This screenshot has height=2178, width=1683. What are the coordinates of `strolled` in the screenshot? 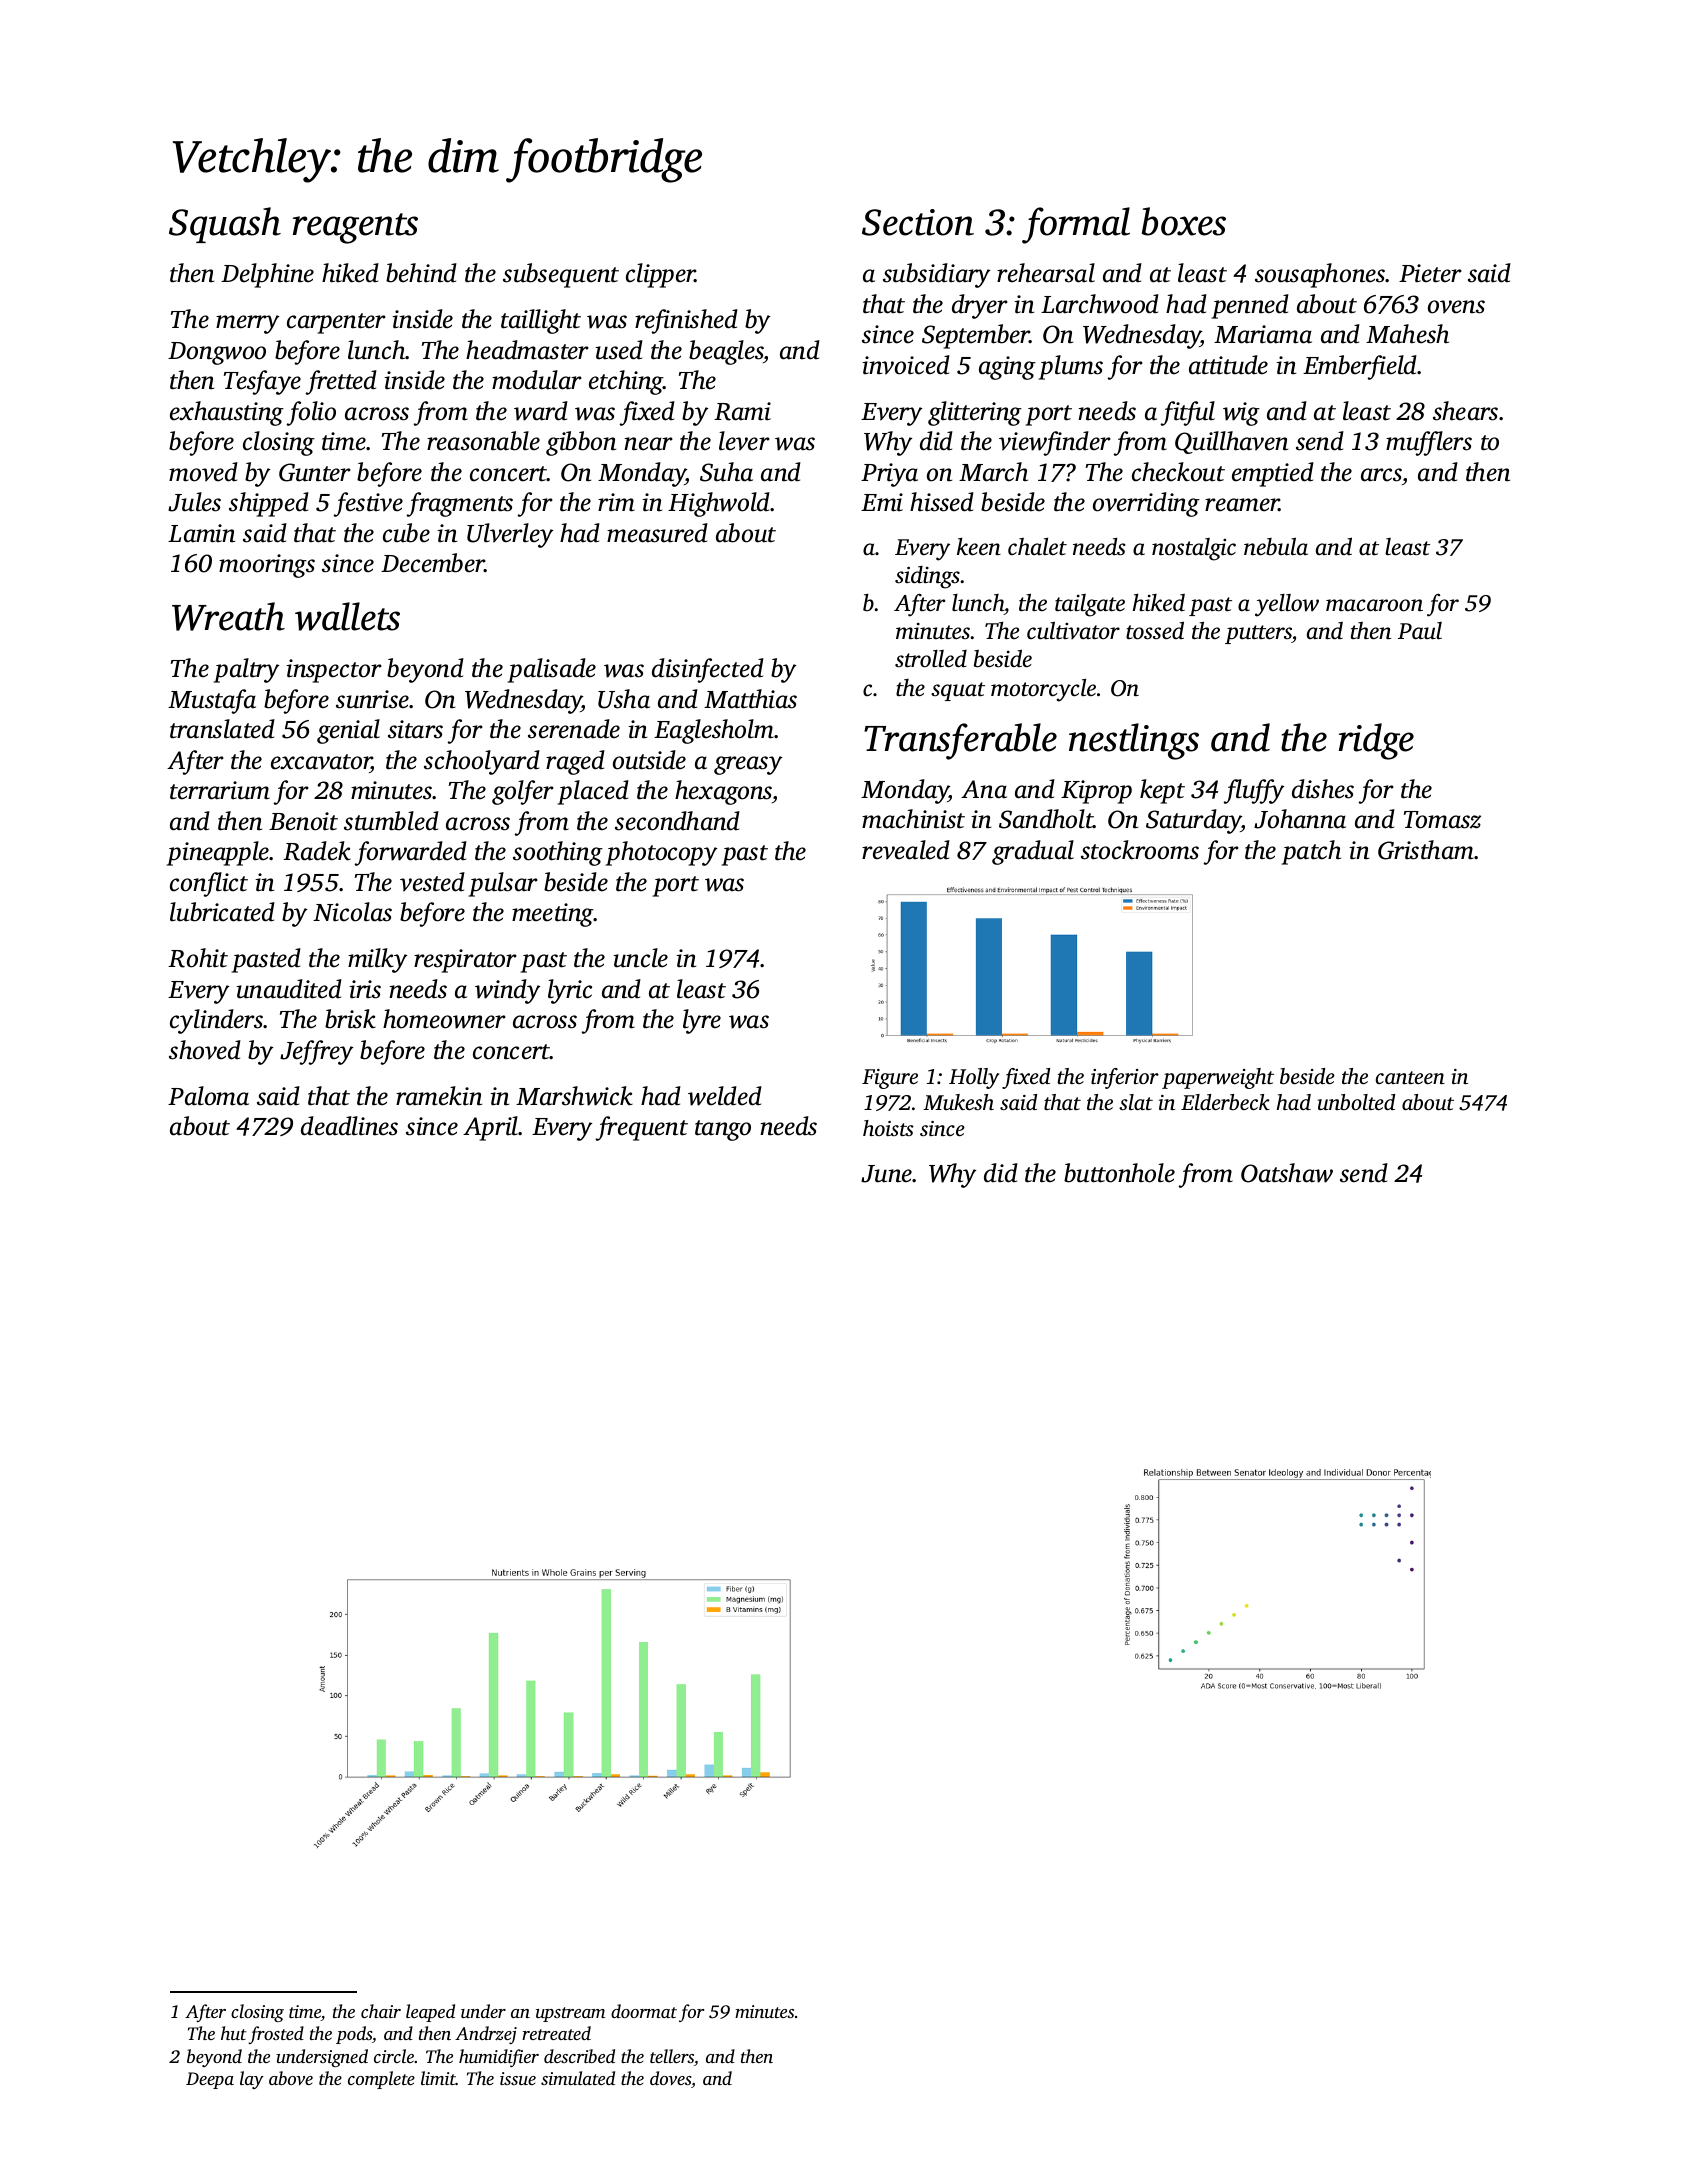 It's located at (931, 659).
